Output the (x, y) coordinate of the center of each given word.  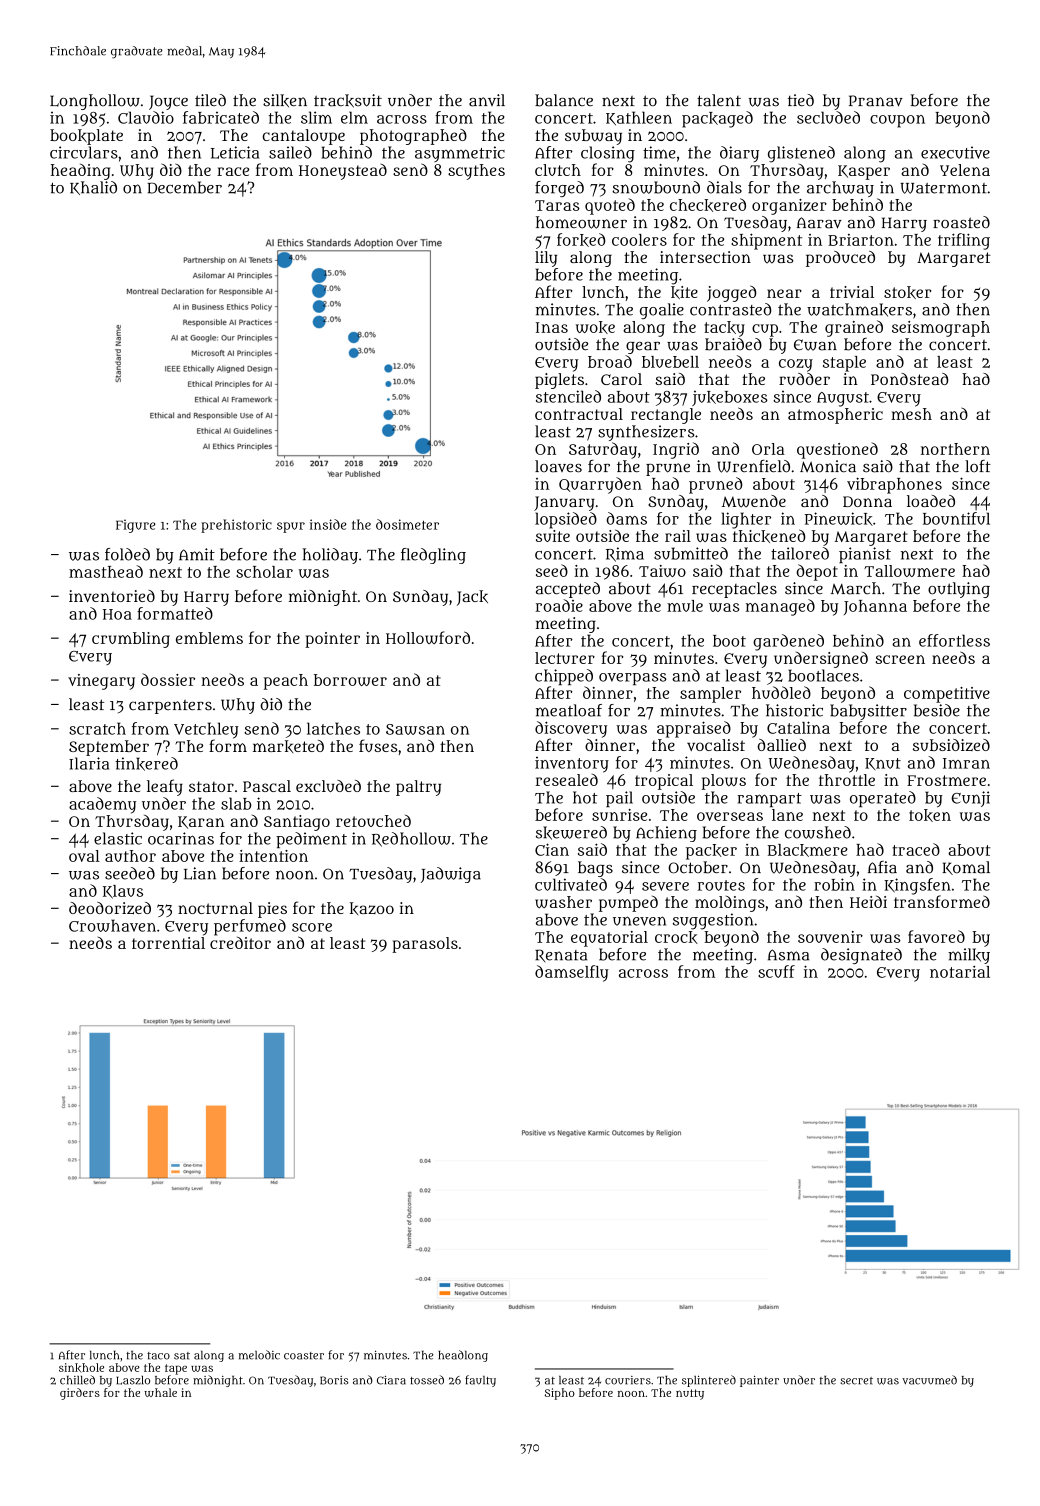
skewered (571, 833)
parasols (425, 945)
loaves (558, 466)
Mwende (754, 501)
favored (936, 936)
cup (765, 330)
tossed (427, 1380)
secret (857, 1381)
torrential (168, 943)
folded (127, 554)
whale (161, 1392)
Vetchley (206, 730)
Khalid (93, 188)
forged (559, 189)
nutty (690, 1394)
